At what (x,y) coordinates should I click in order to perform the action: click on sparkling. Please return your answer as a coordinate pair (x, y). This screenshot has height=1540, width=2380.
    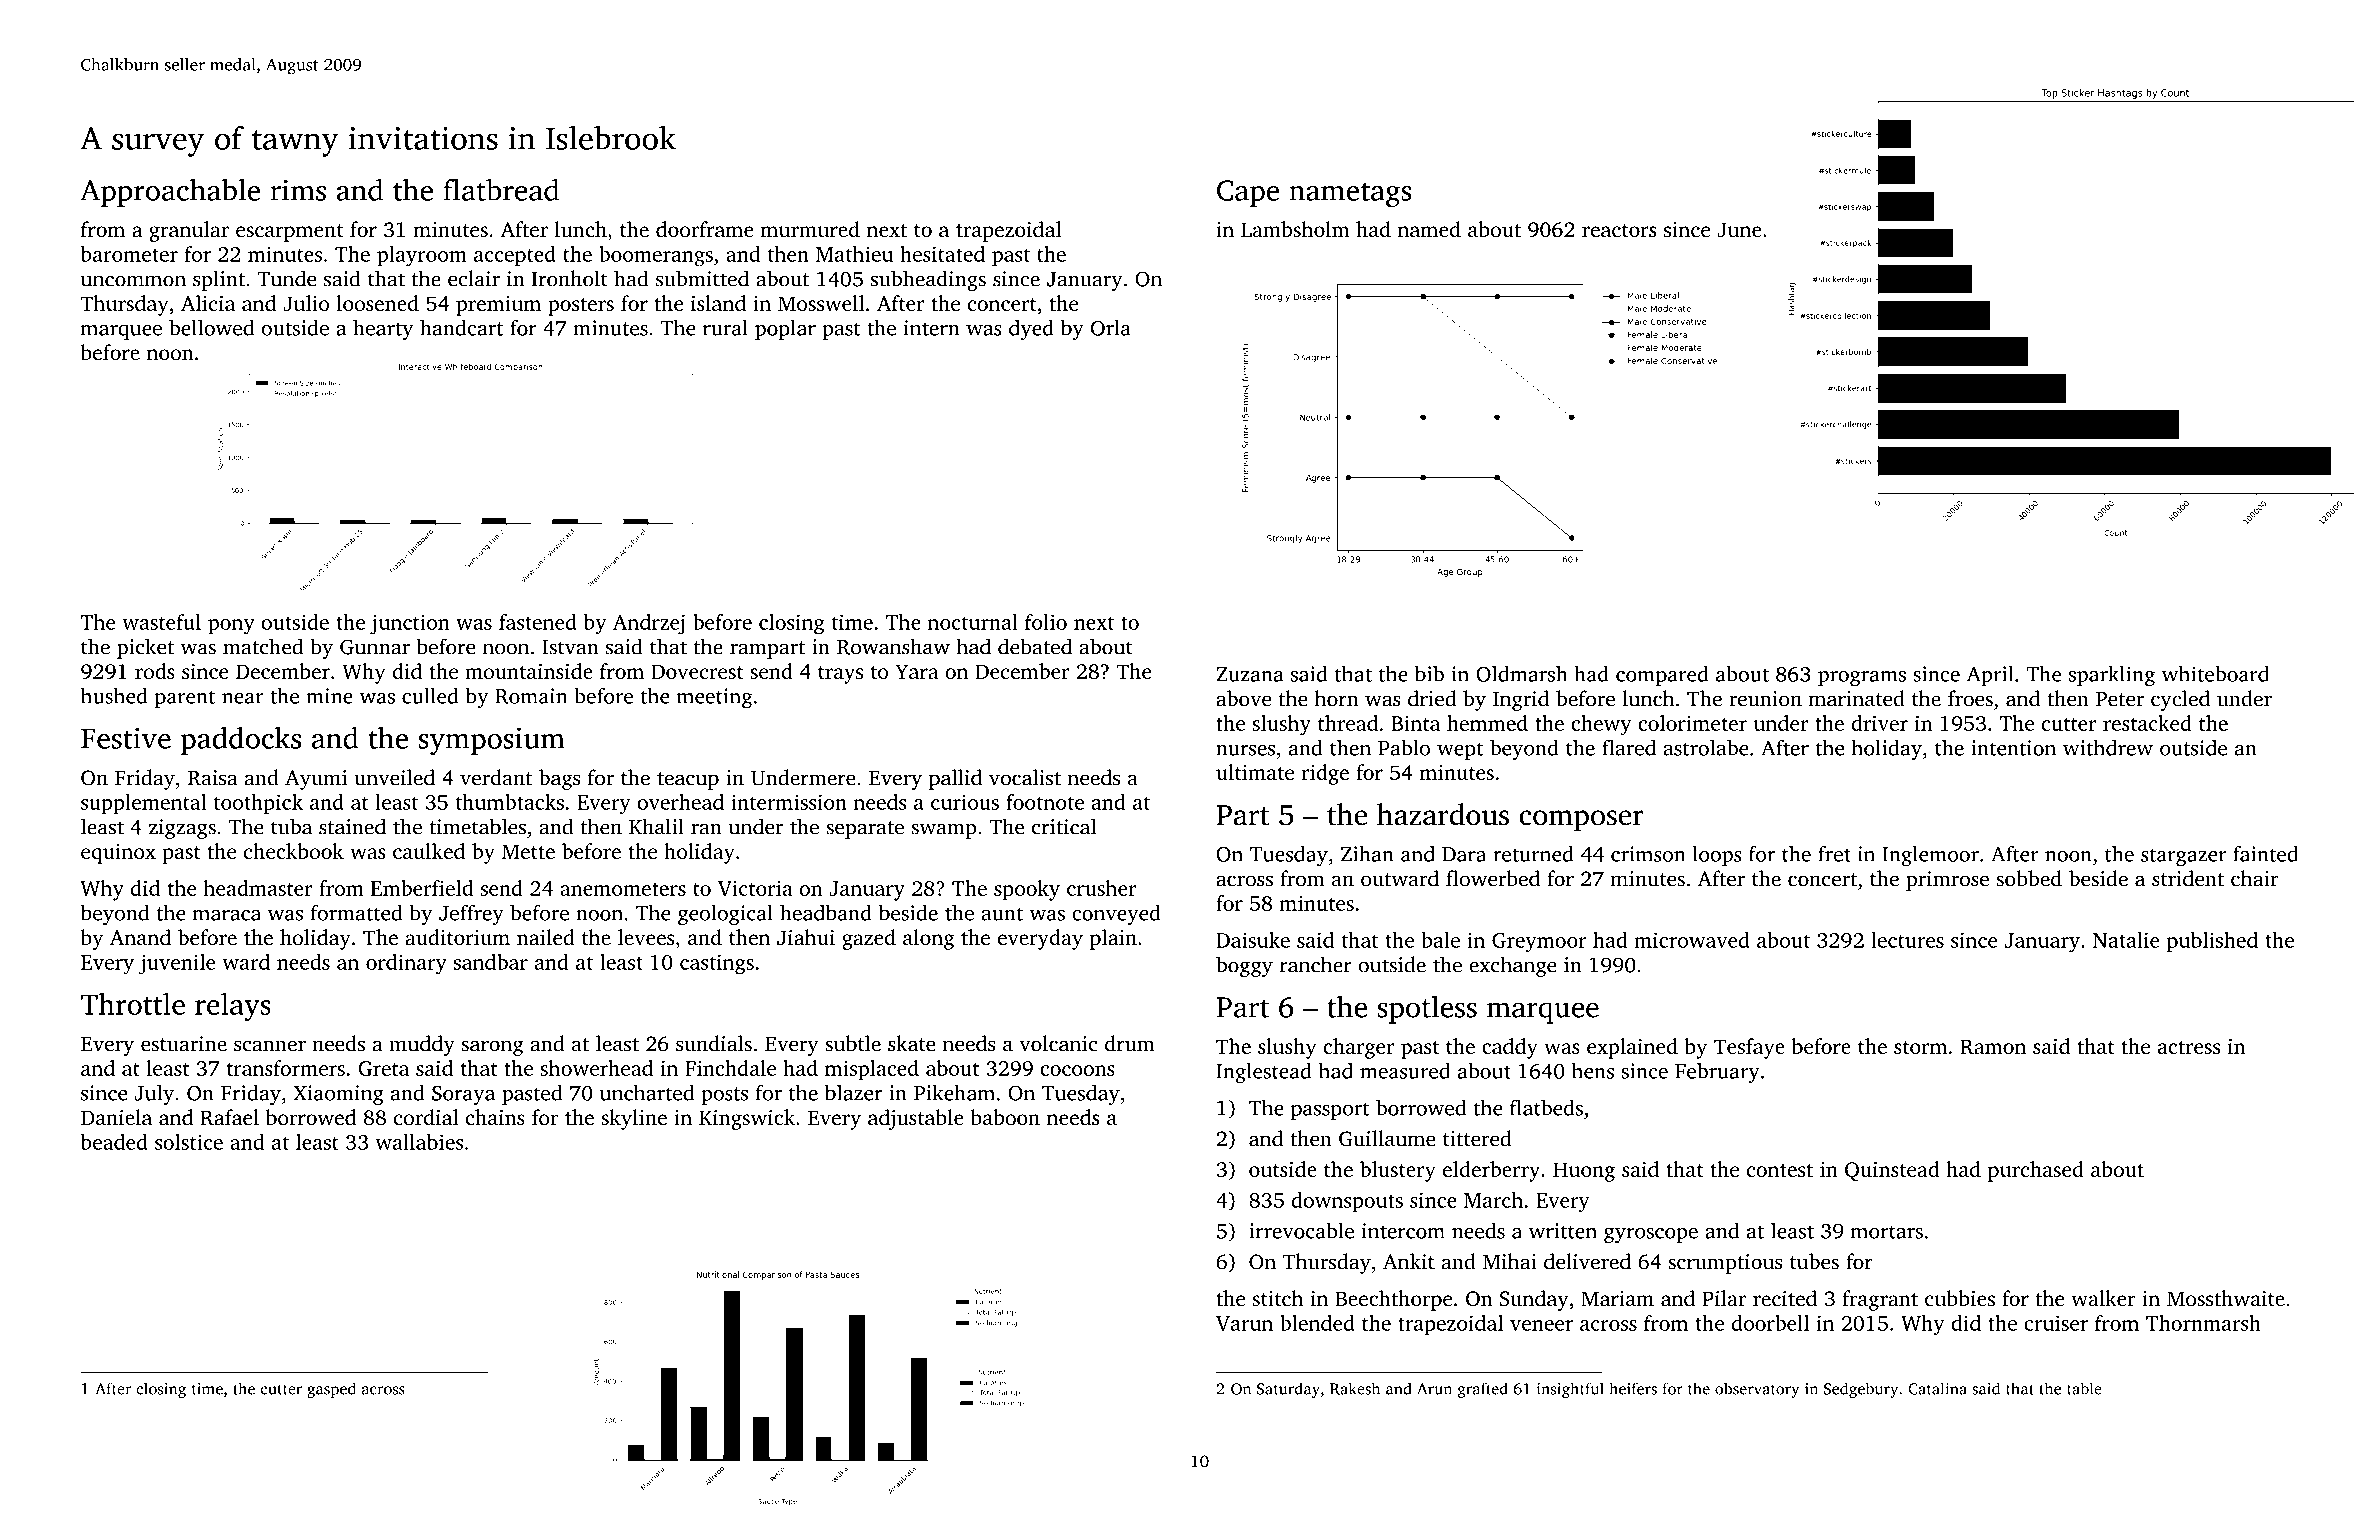
    Looking at the image, I should click on (2112, 676).
